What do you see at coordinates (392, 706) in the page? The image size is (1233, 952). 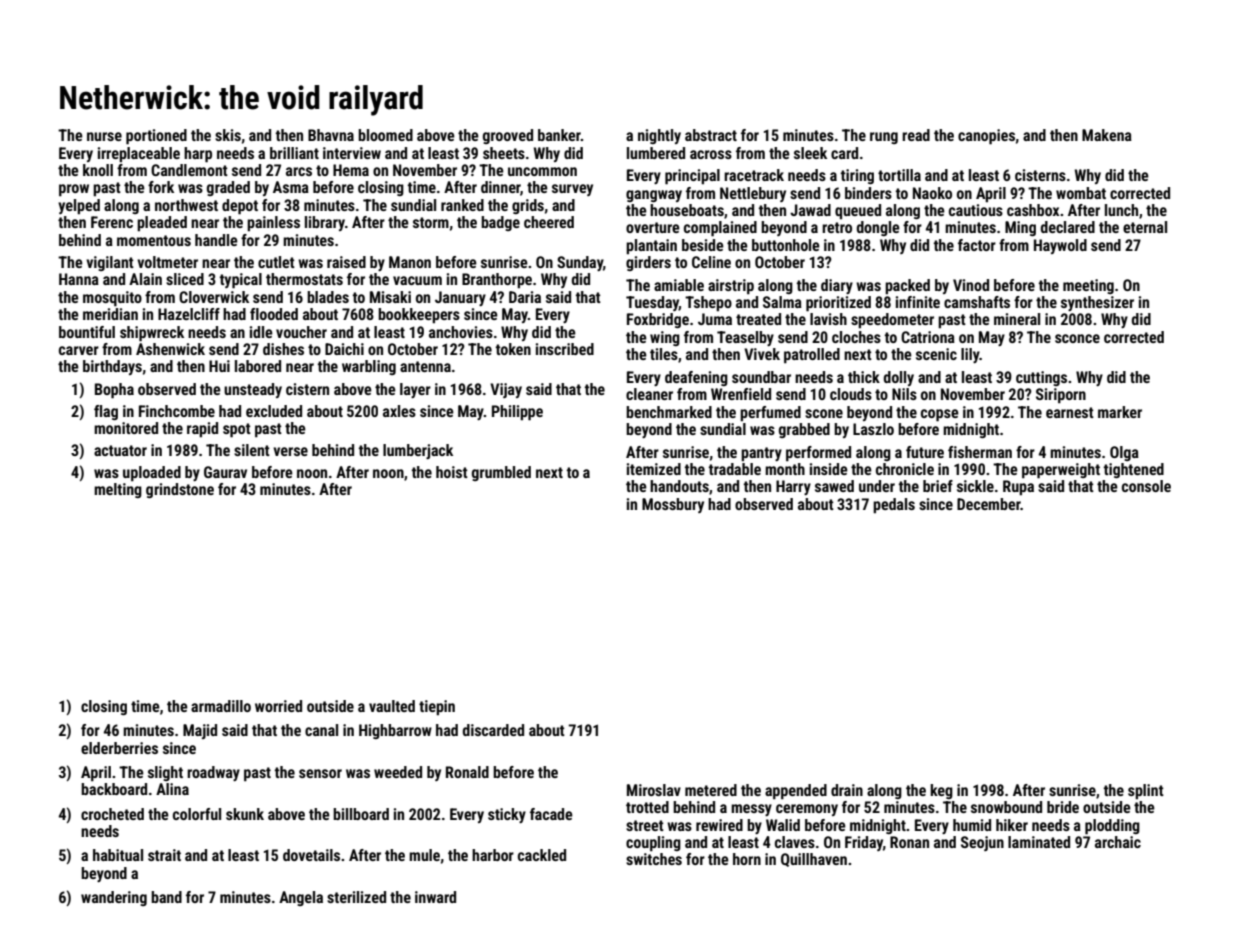 I see `vaulted` at bounding box center [392, 706].
